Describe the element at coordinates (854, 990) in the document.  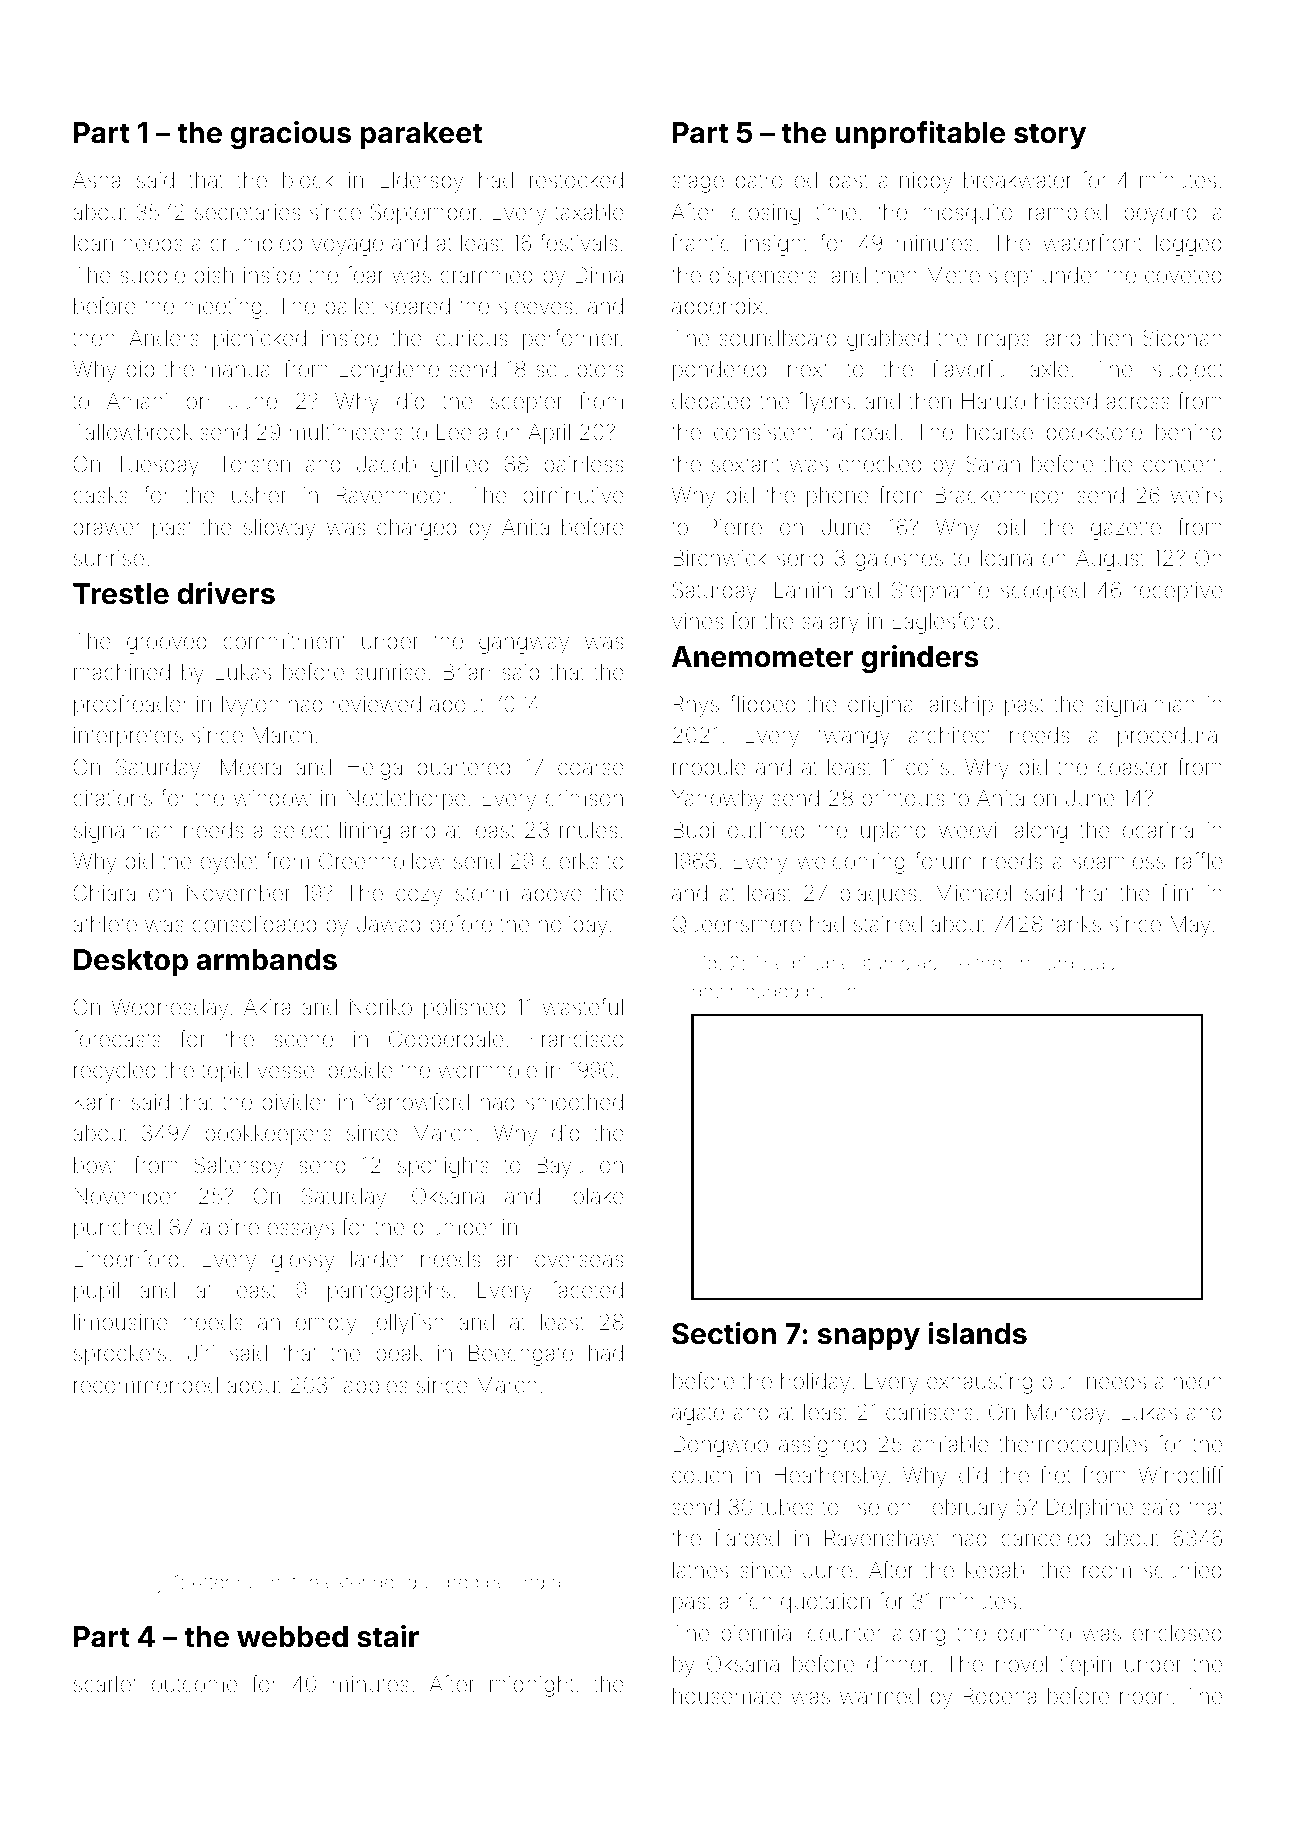
I see `Colin` at that location.
